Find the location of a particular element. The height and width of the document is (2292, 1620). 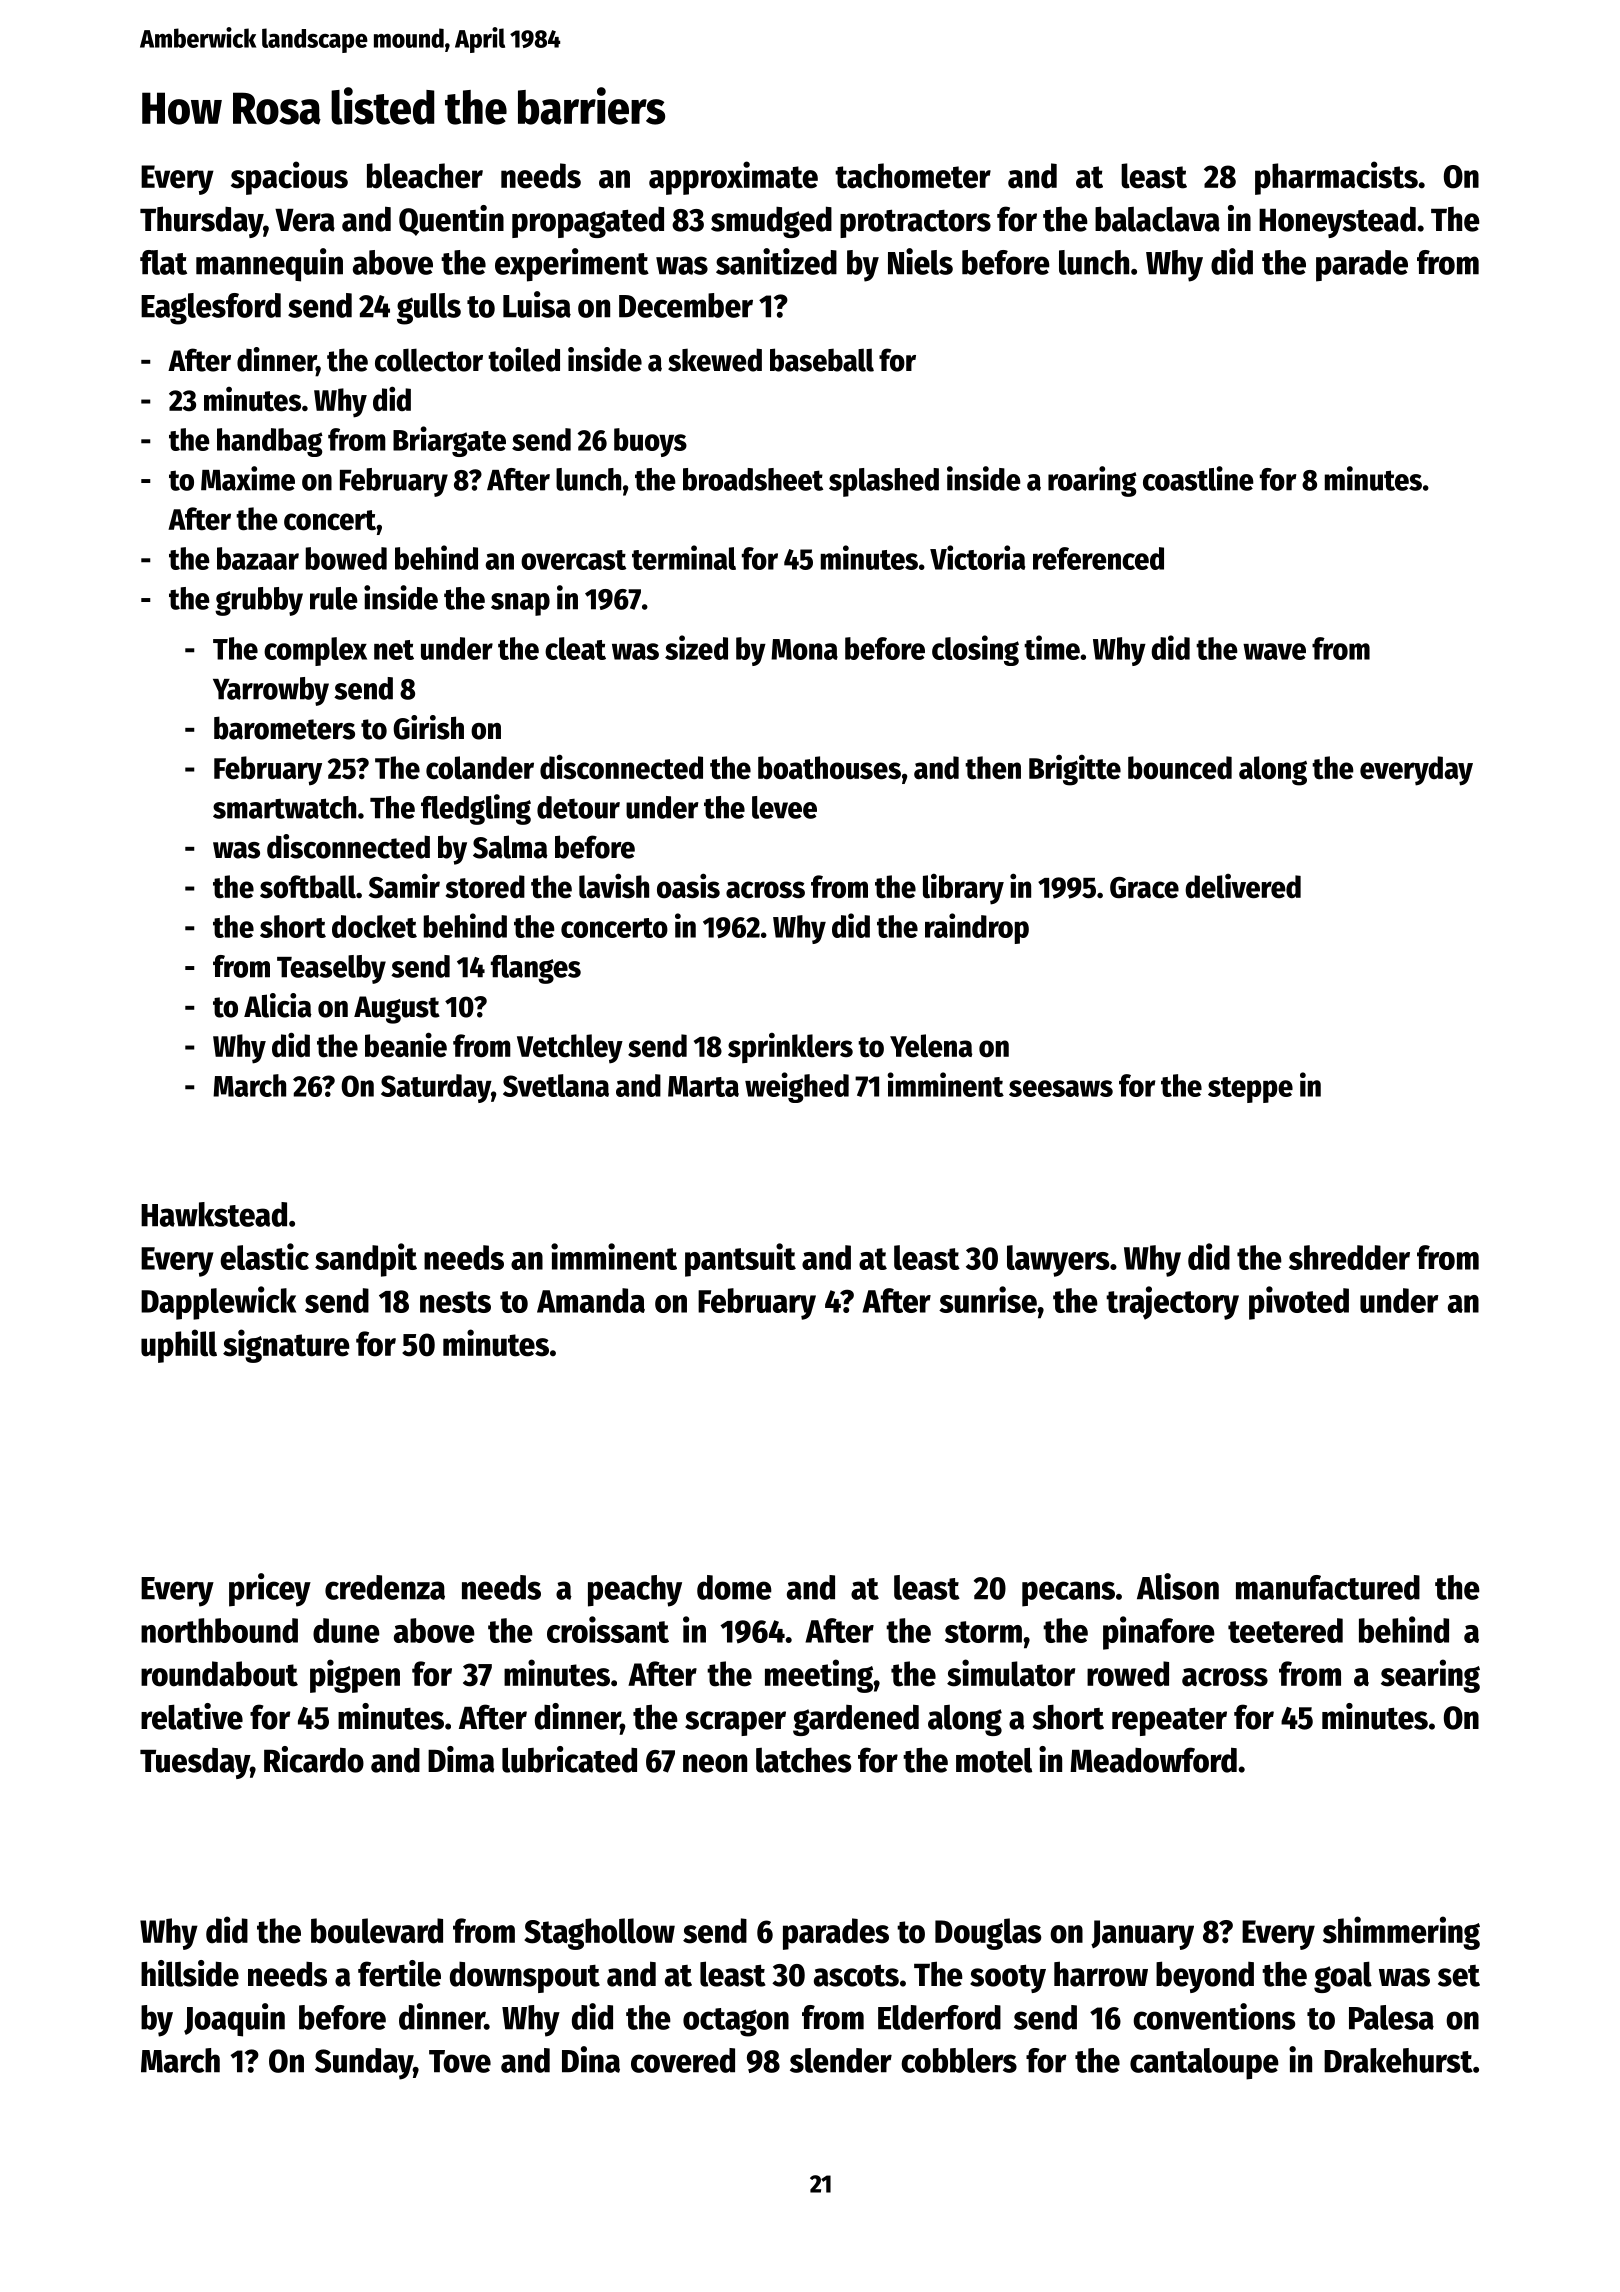

Amanda is located at coordinates (591, 1300).
